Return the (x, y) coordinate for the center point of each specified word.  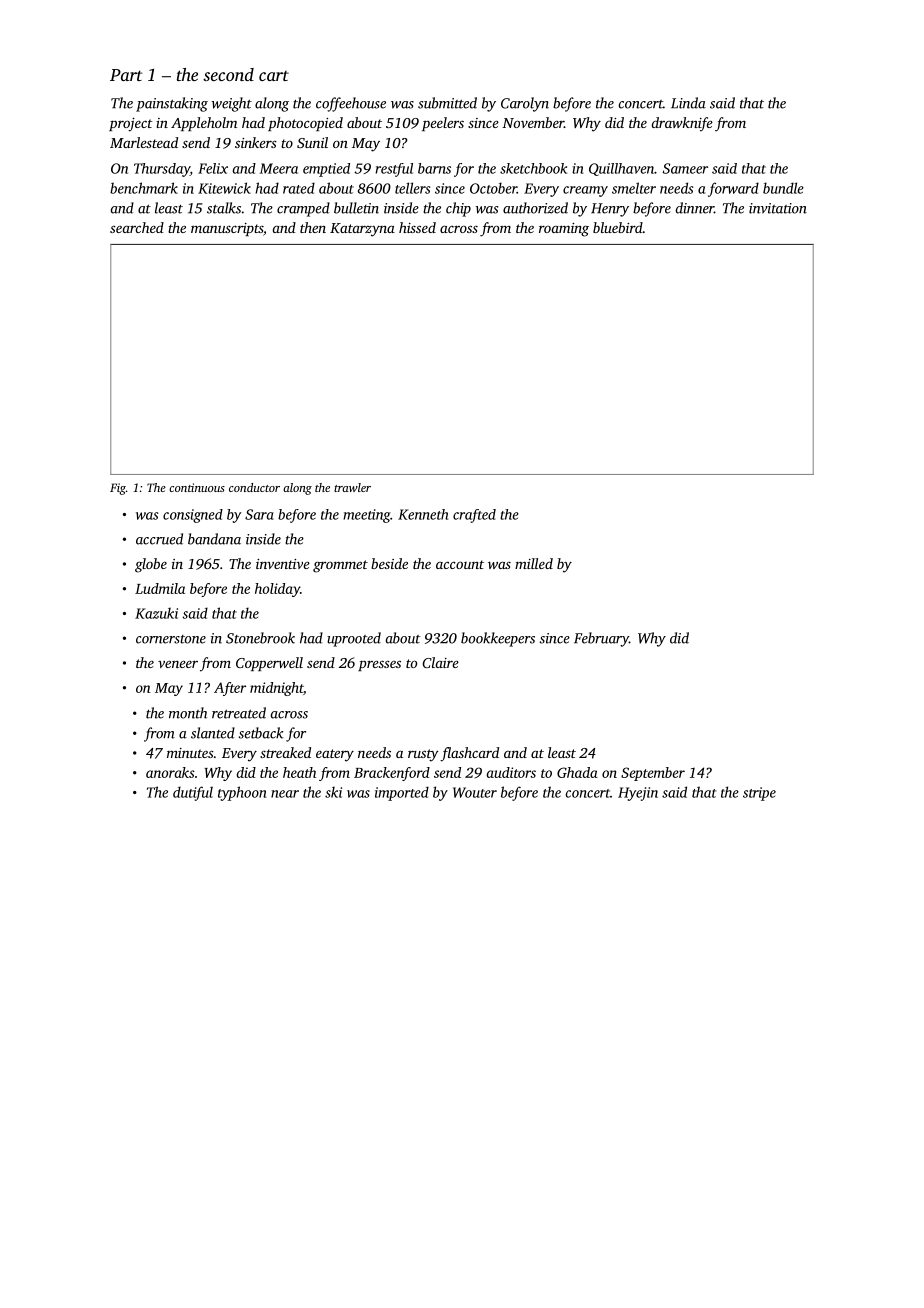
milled (534, 563)
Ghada (577, 772)
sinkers (256, 142)
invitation (778, 208)
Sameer (685, 168)
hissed (417, 227)
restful (394, 170)
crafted (474, 516)
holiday (277, 590)
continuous (197, 487)
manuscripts (227, 229)
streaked (285, 752)
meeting (366, 516)
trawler (352, 487)
